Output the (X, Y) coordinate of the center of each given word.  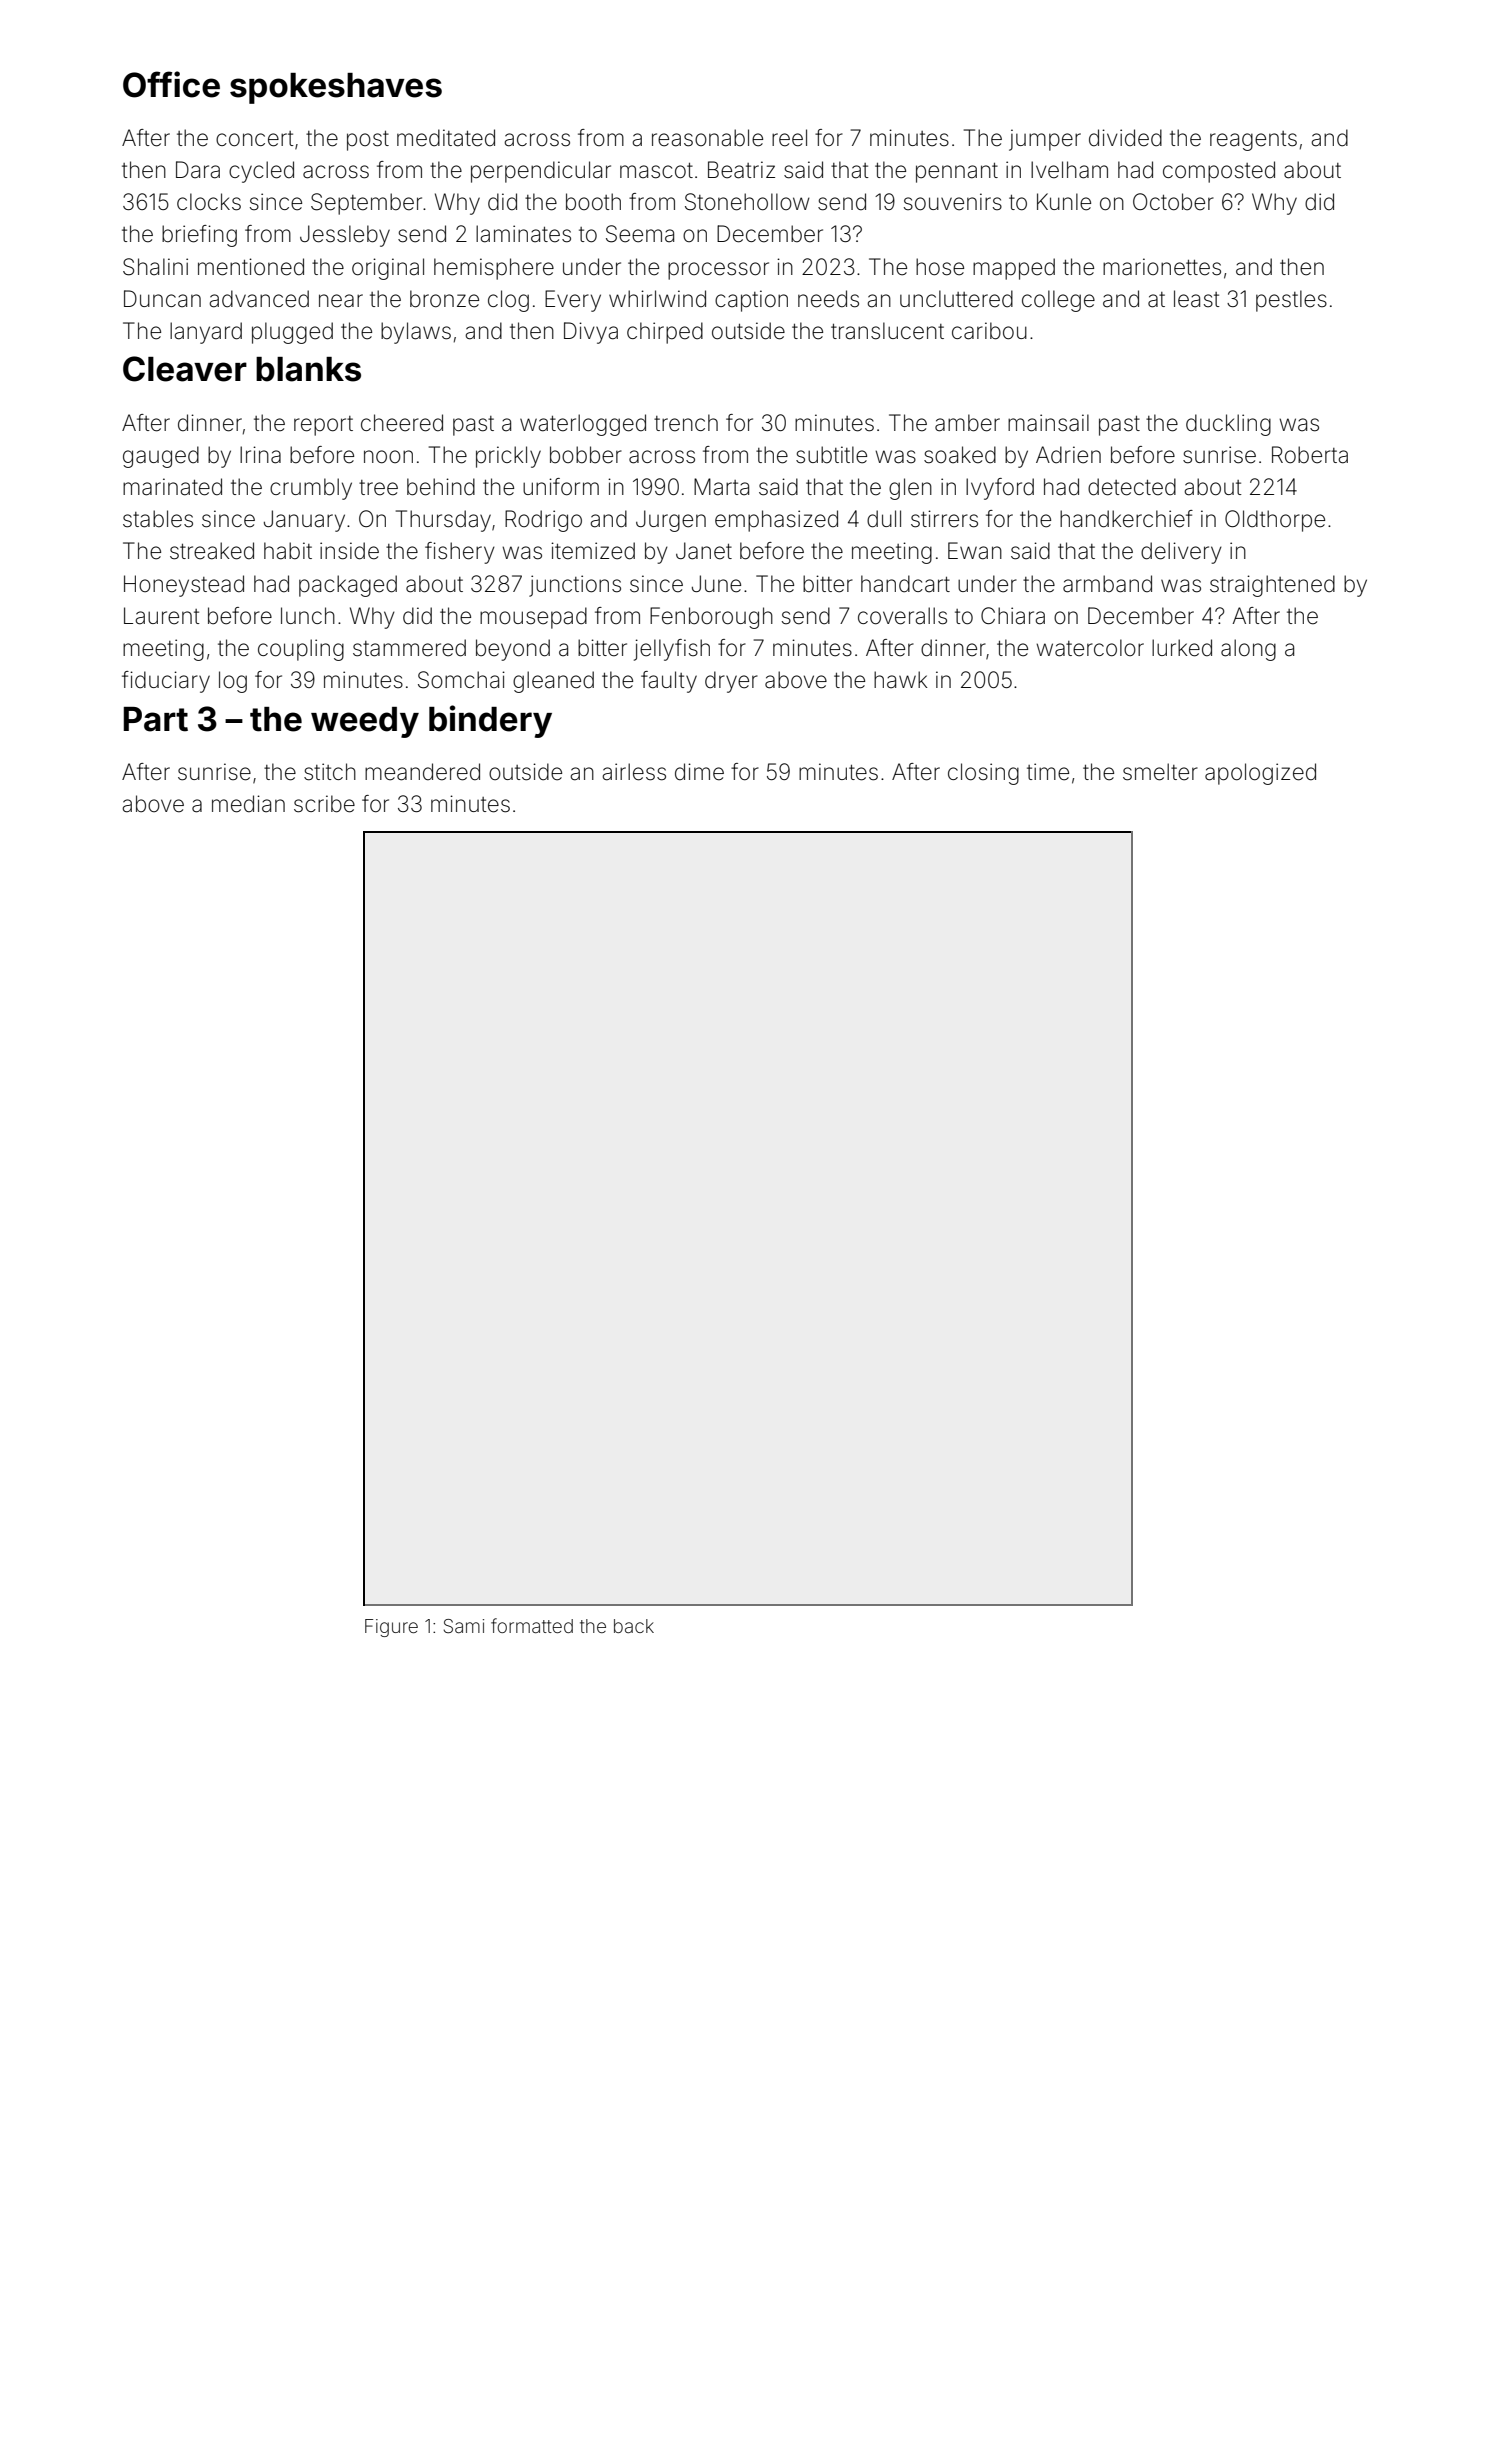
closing (983, 774)
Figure (391, 1628)
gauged (161, 457)
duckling (1228, 425)
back (634, 1626)
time (1048, 772)
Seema (640, 234)
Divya (591, 333)
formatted (532, 1625)
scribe (324, 804)
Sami (464, 1626)
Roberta (1310, 455)
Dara (198, 170)
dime (699, 772)
